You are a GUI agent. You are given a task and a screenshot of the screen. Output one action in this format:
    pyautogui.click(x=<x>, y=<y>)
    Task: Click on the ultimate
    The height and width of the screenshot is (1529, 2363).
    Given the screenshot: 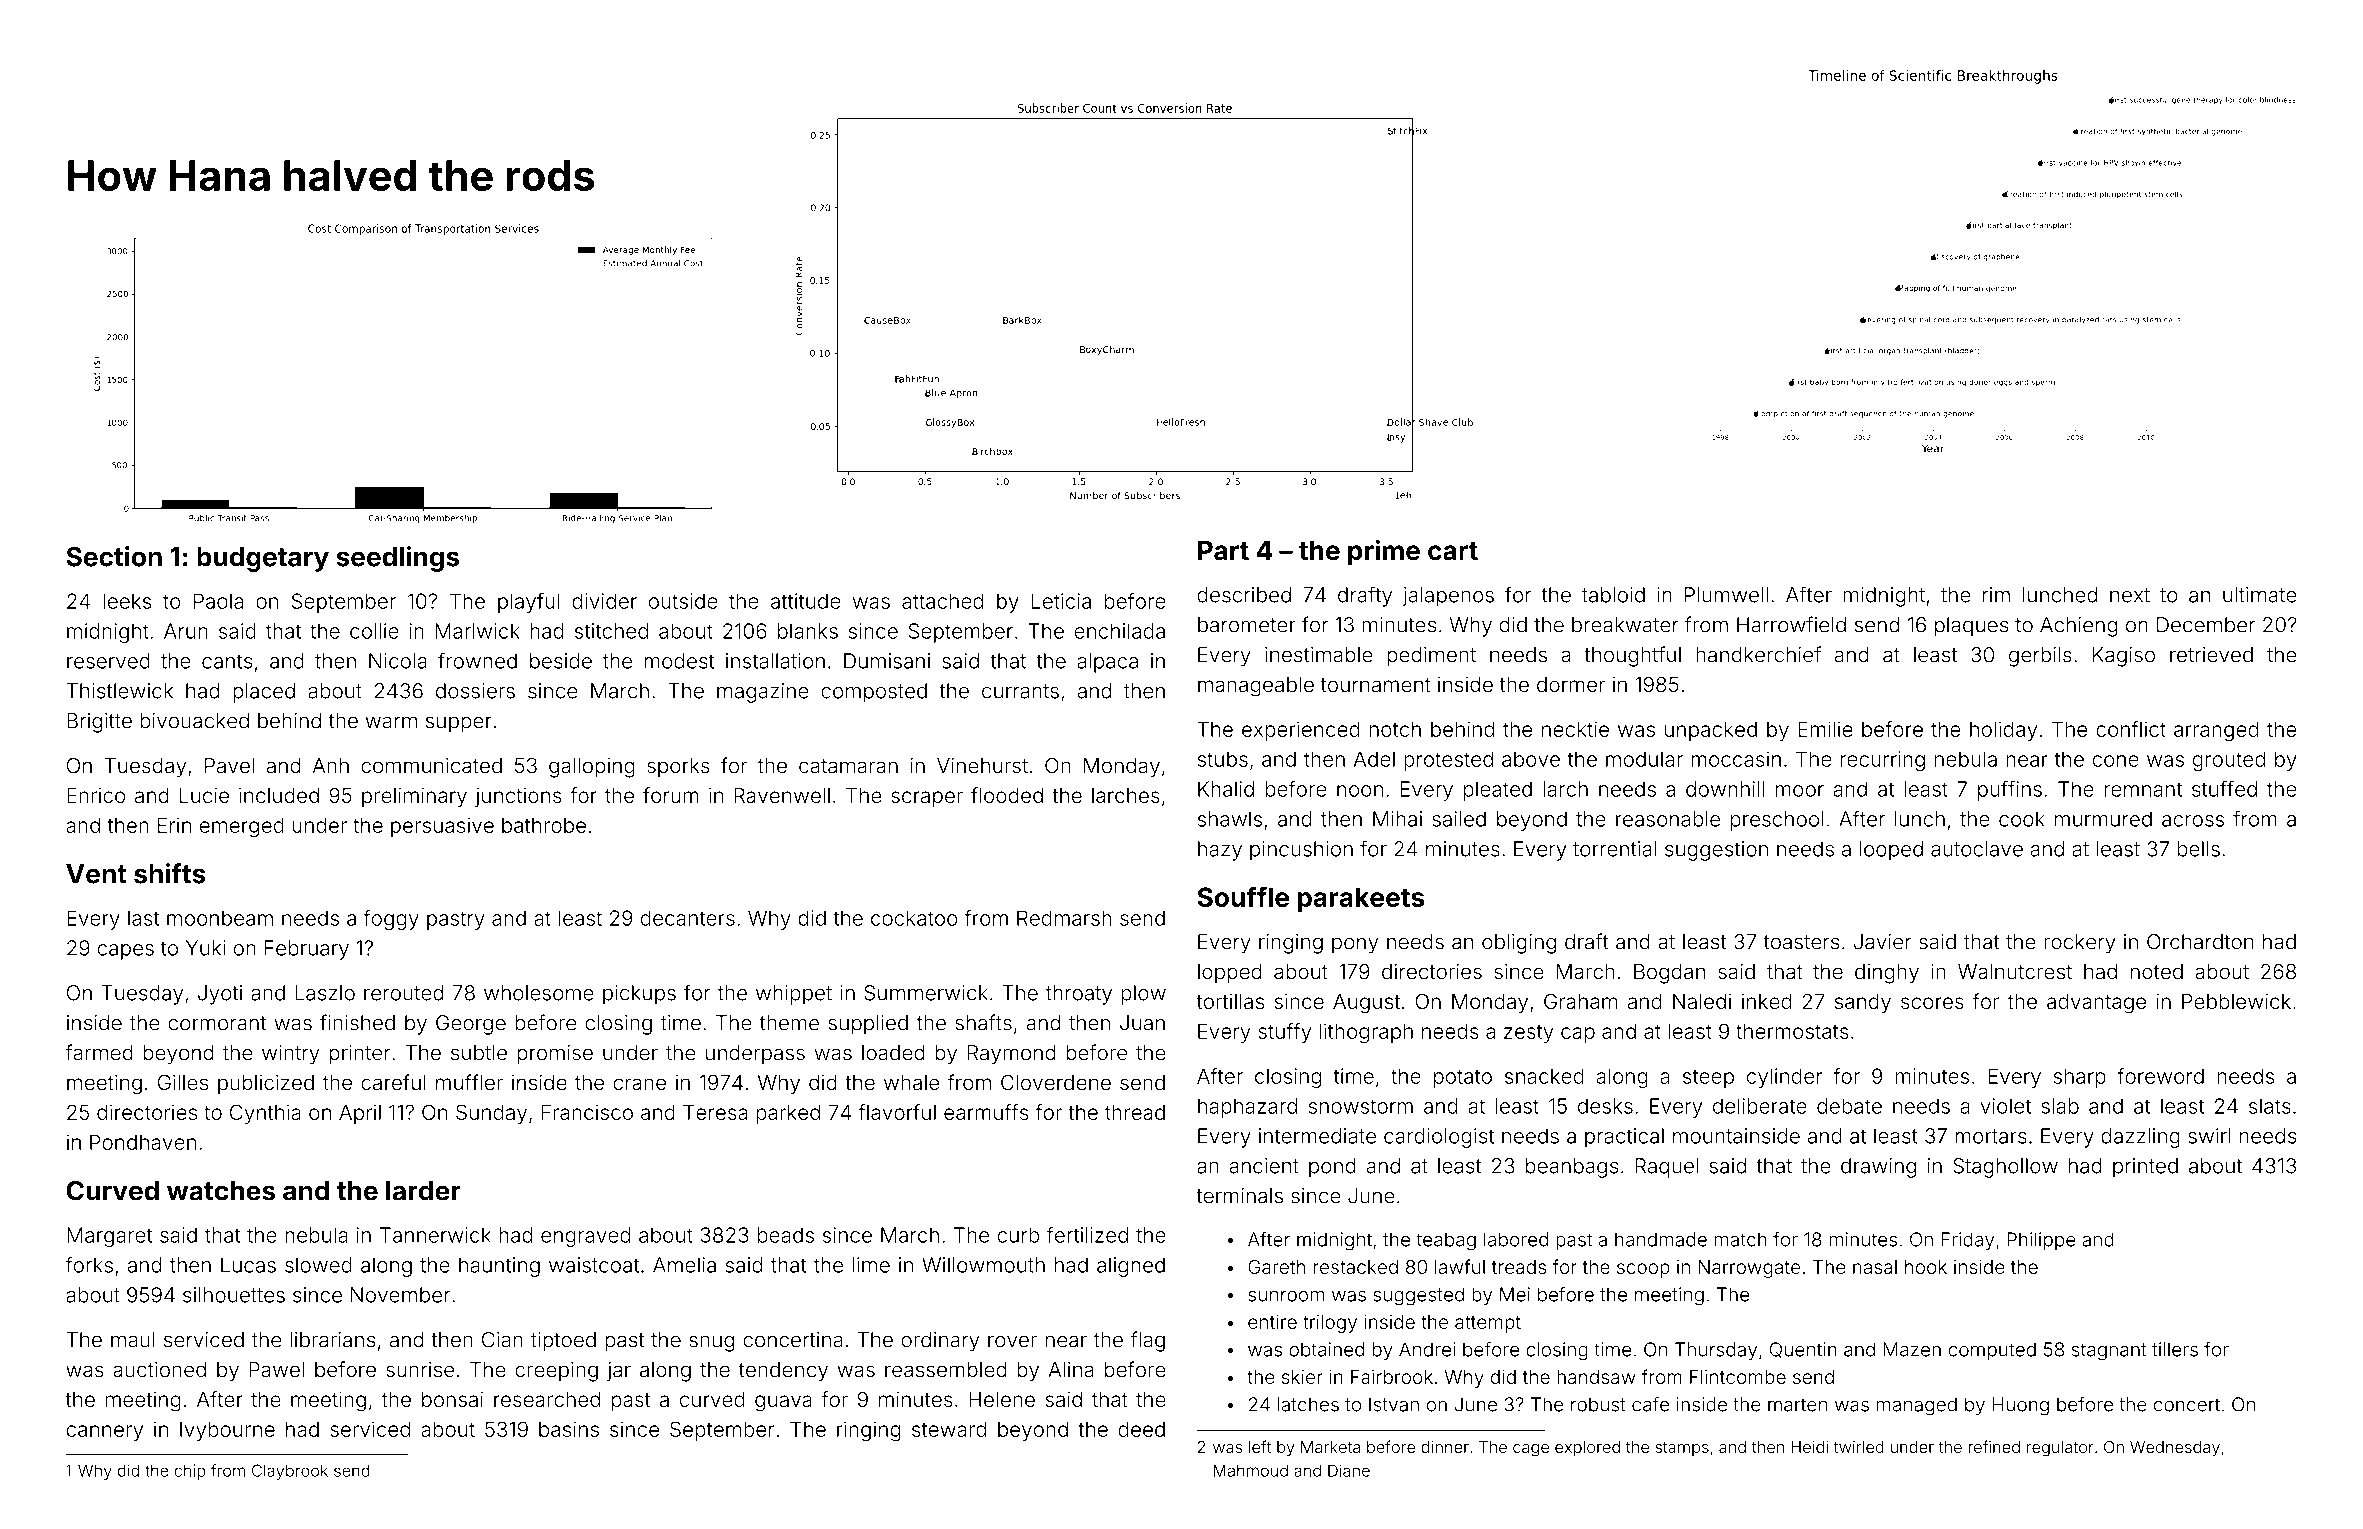 What is the action you would take?
    pyautogui.click(x=2260, y=595)
